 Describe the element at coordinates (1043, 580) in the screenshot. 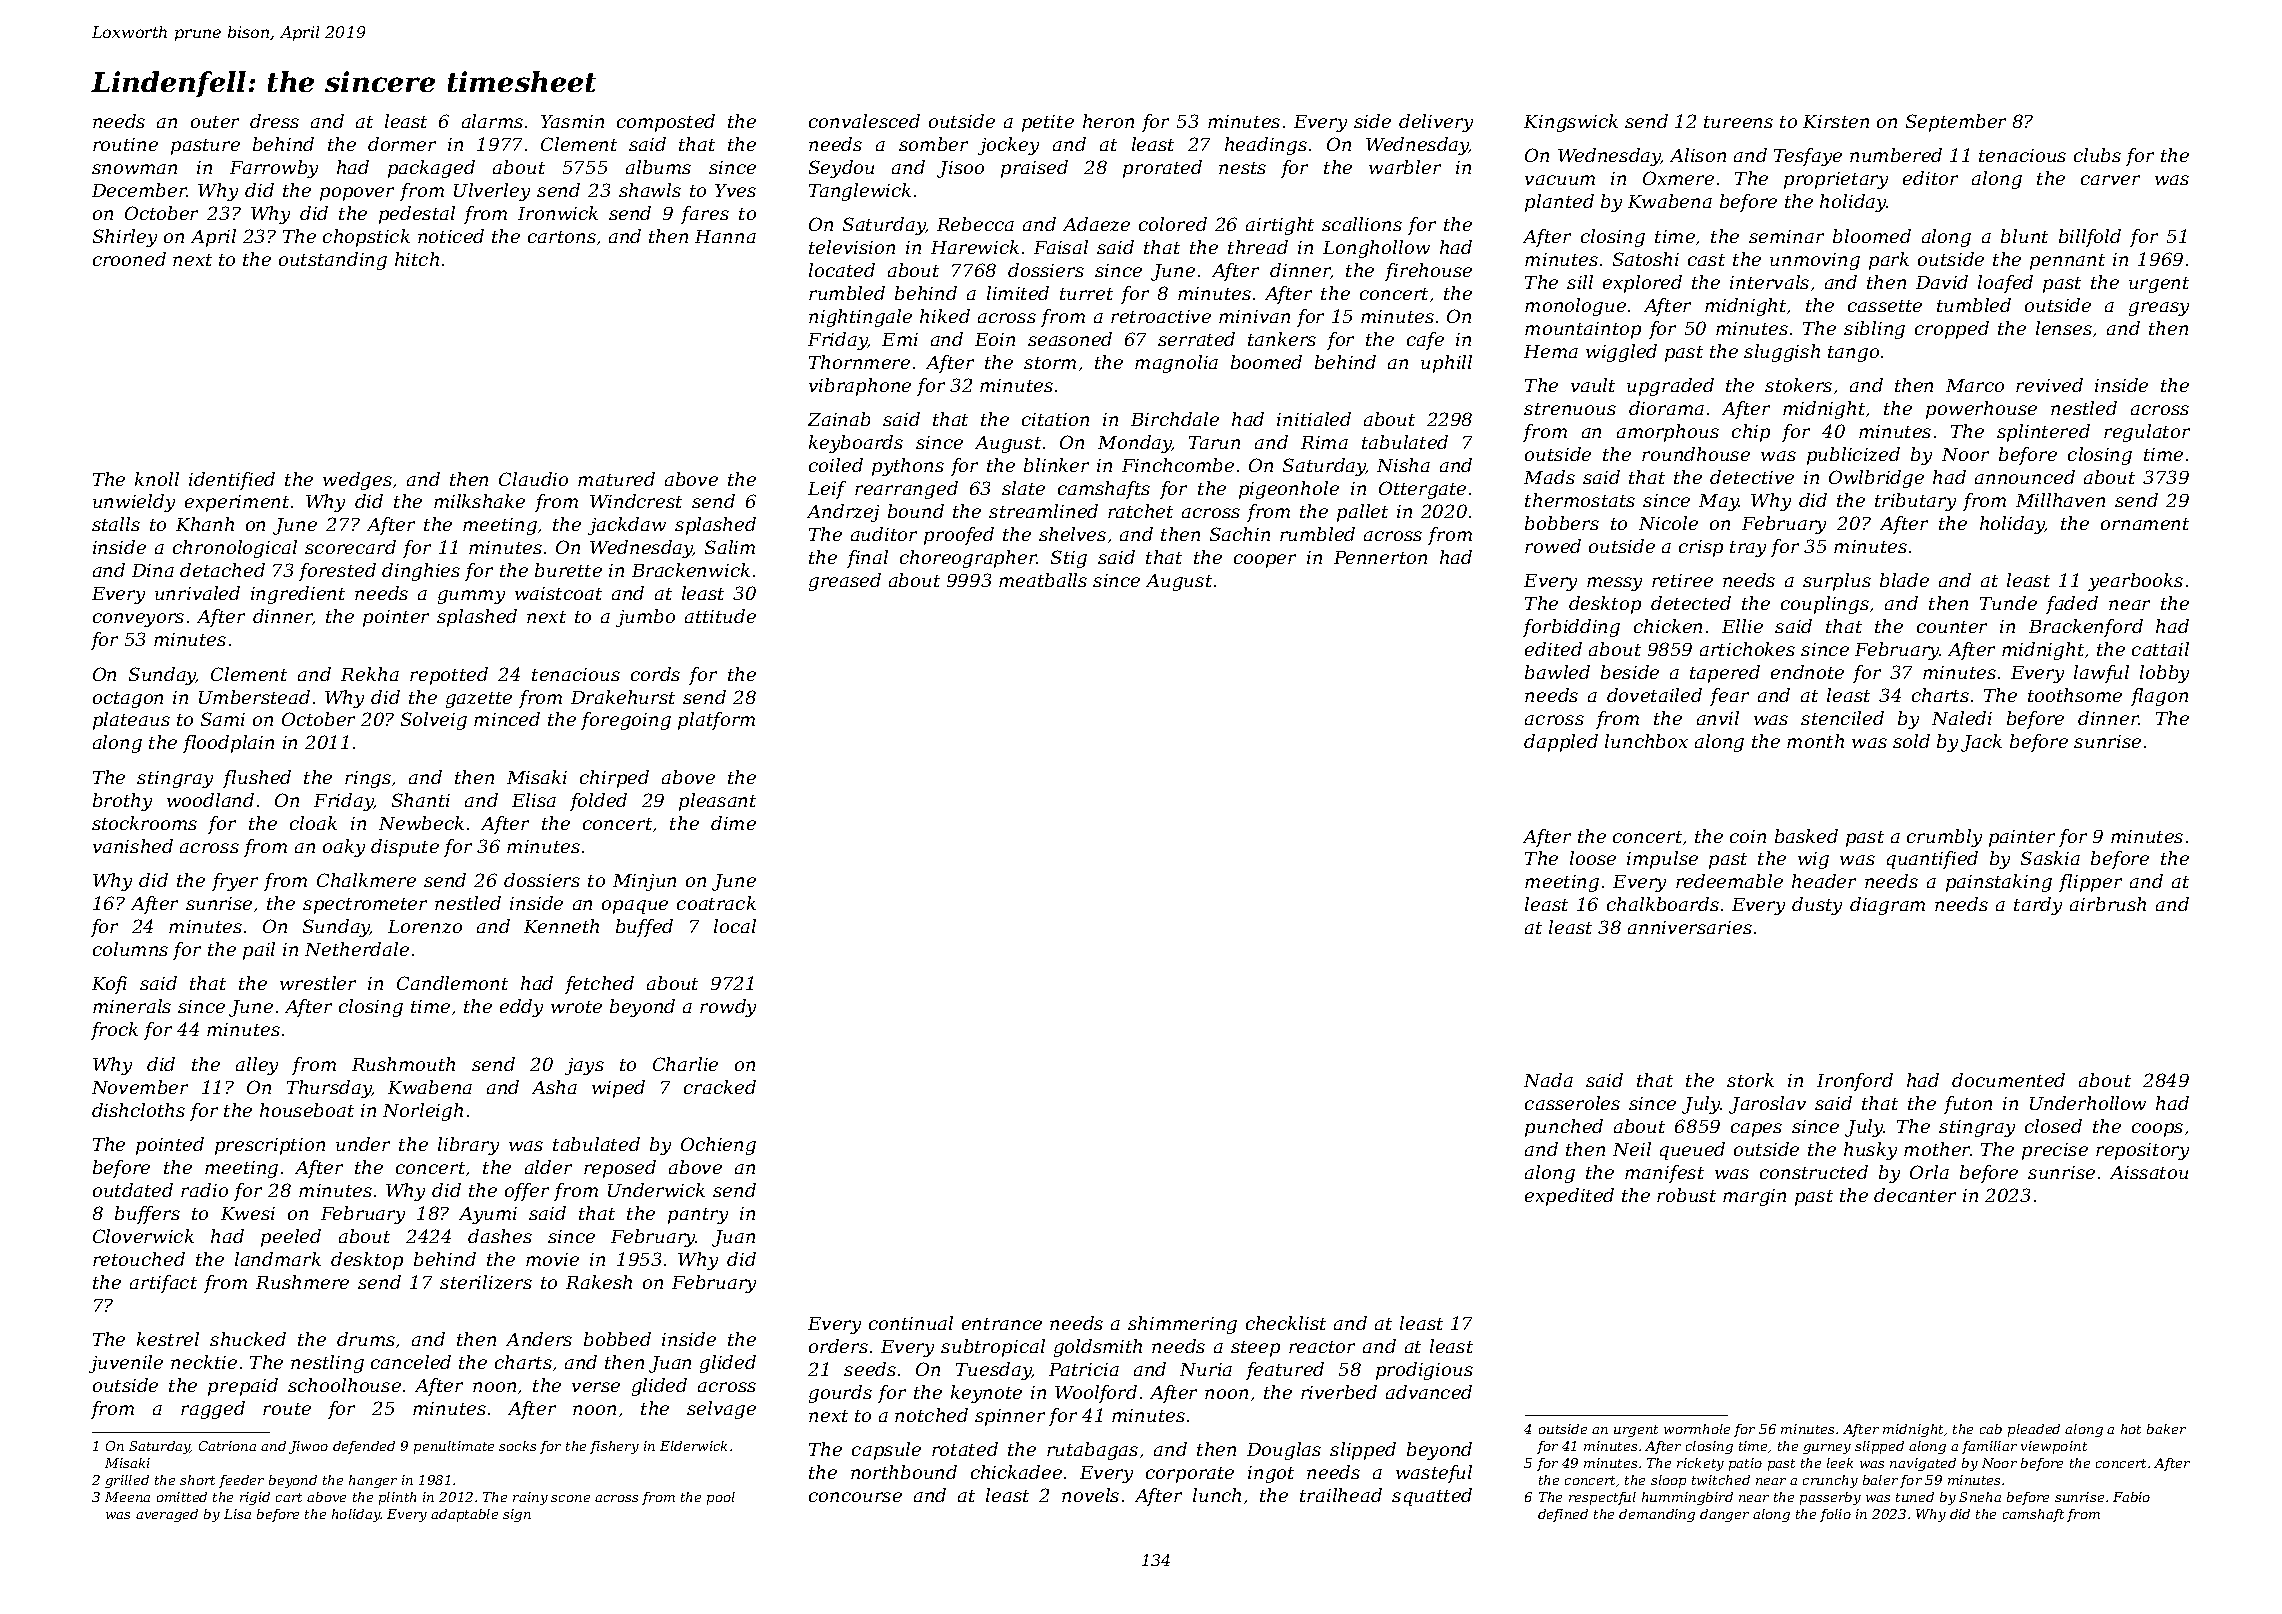

I see `meatballs` at that location.
